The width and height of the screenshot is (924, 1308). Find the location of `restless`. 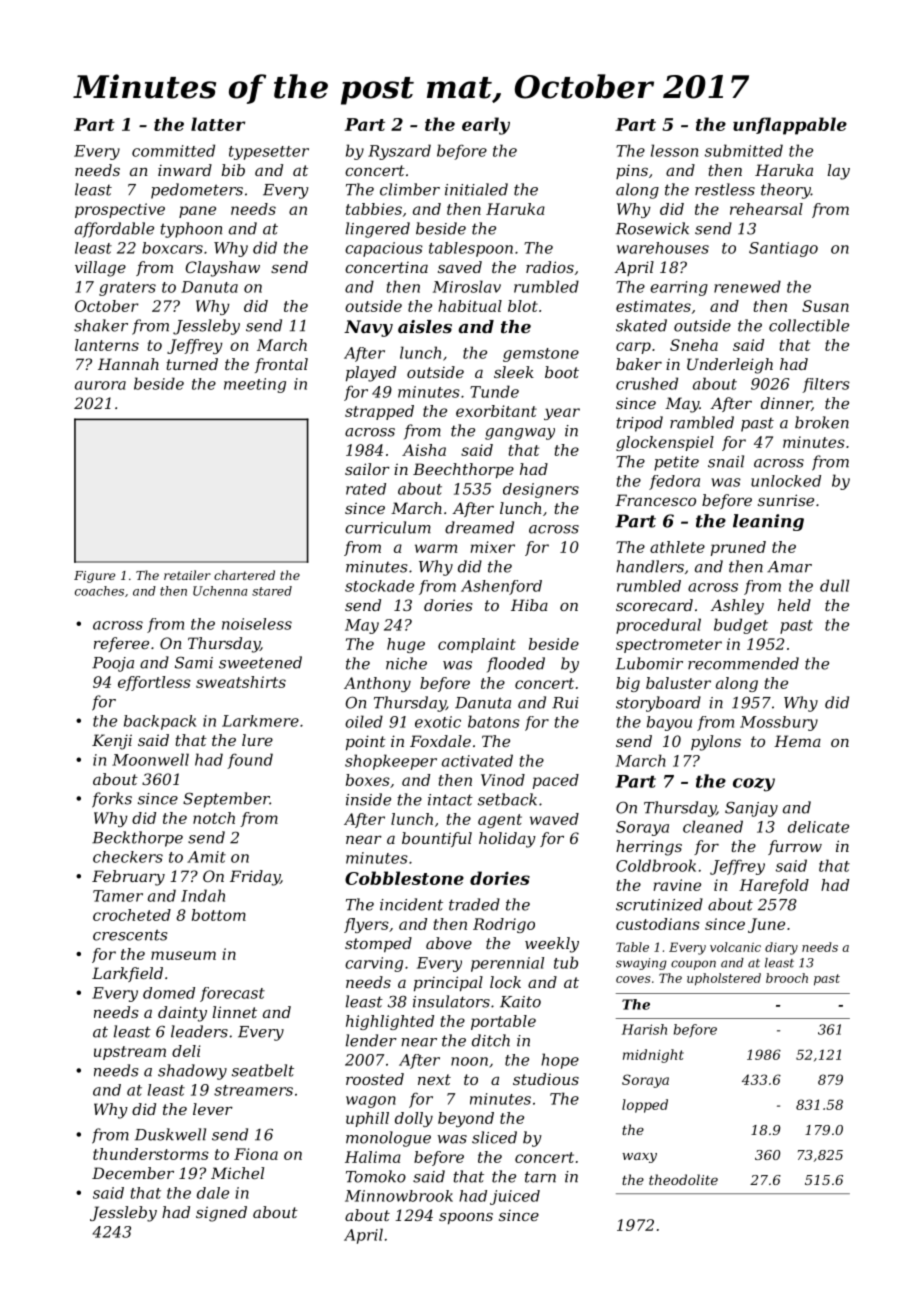

restless is located at coordinates (725, 189).
